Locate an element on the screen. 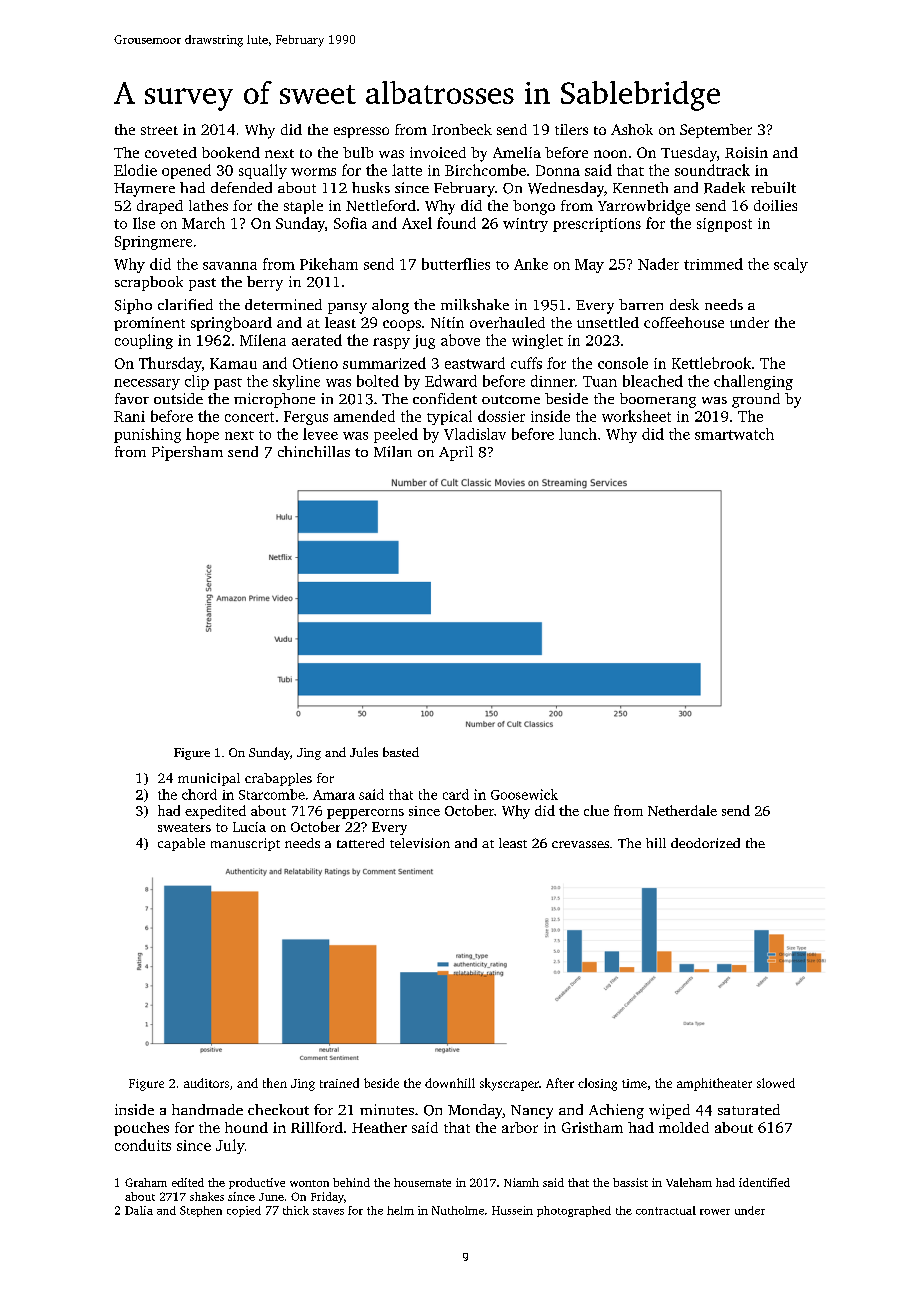 The width and height of the screenshot is (924, 1308). trained is located at coordinates (339, 1083).
